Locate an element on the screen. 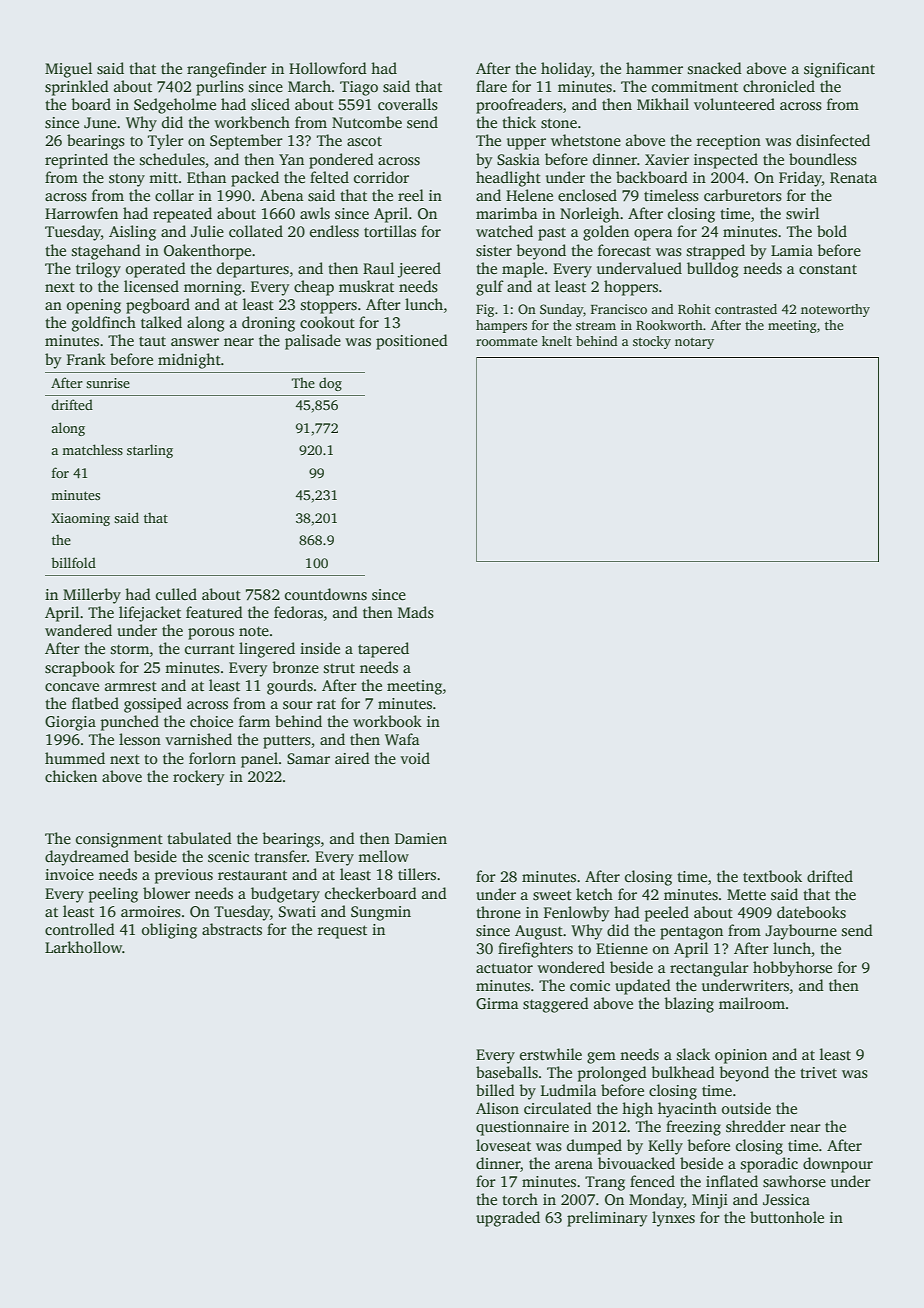 This screenshot has width=924, height=1308. Friday is located at coordinates (800, 179).
